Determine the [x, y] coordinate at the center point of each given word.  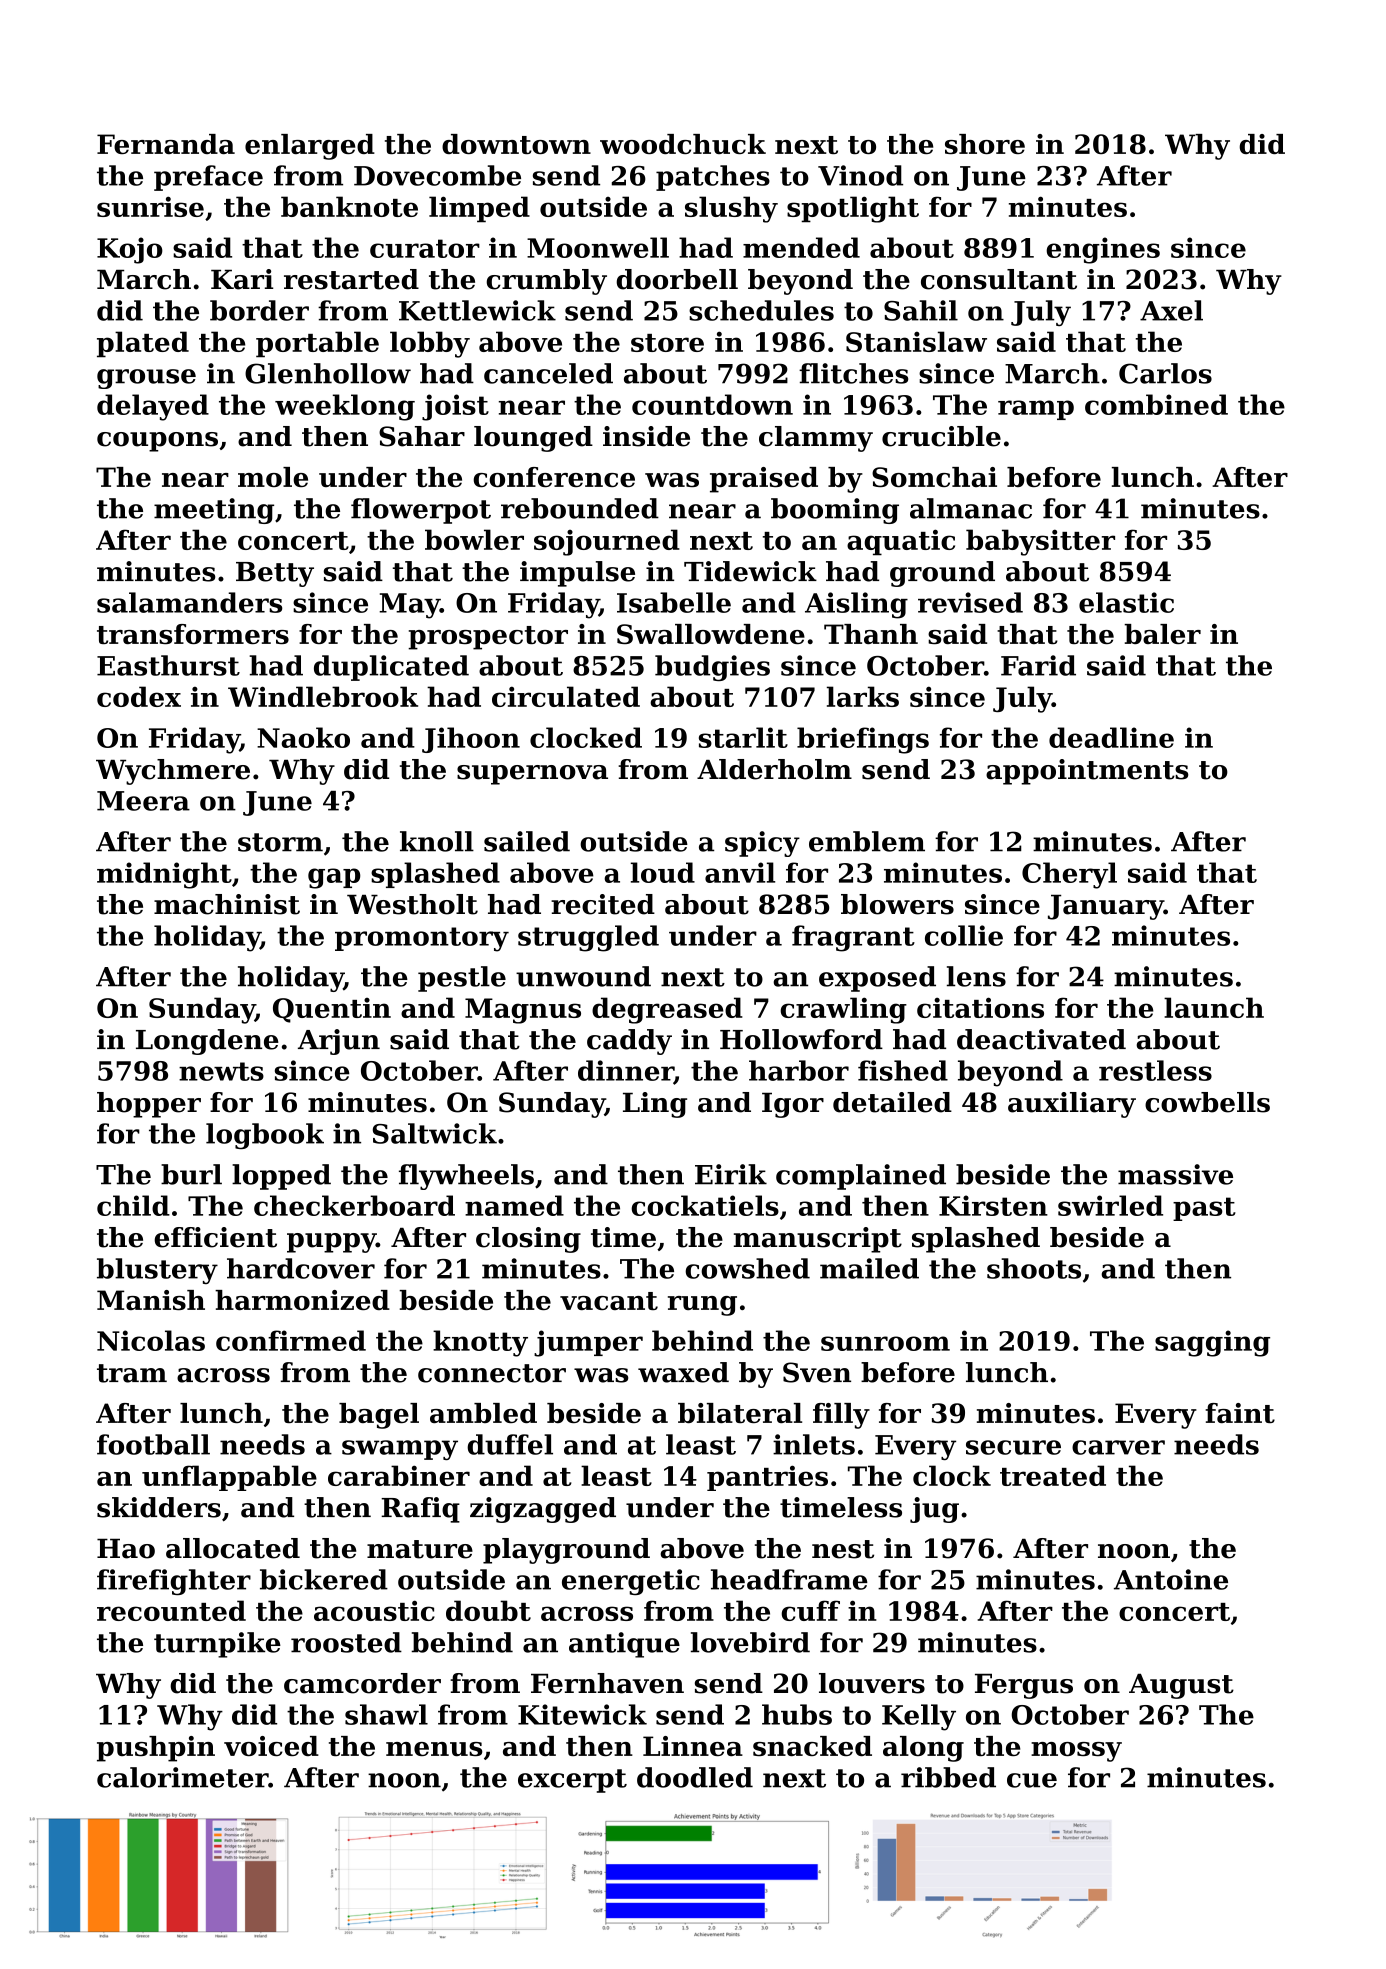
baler [1162, 634]
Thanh [871, 634]
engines [1103, 250]
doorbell [677, 279]
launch [1214, 1007]
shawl [386, 1714]
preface [208, 178]
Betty [275, 574]
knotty [480, 1343]
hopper [149, 1105]
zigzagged [543, 1510]
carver [1118, 1447]
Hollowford [801, 1039]
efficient [215, 1237]
